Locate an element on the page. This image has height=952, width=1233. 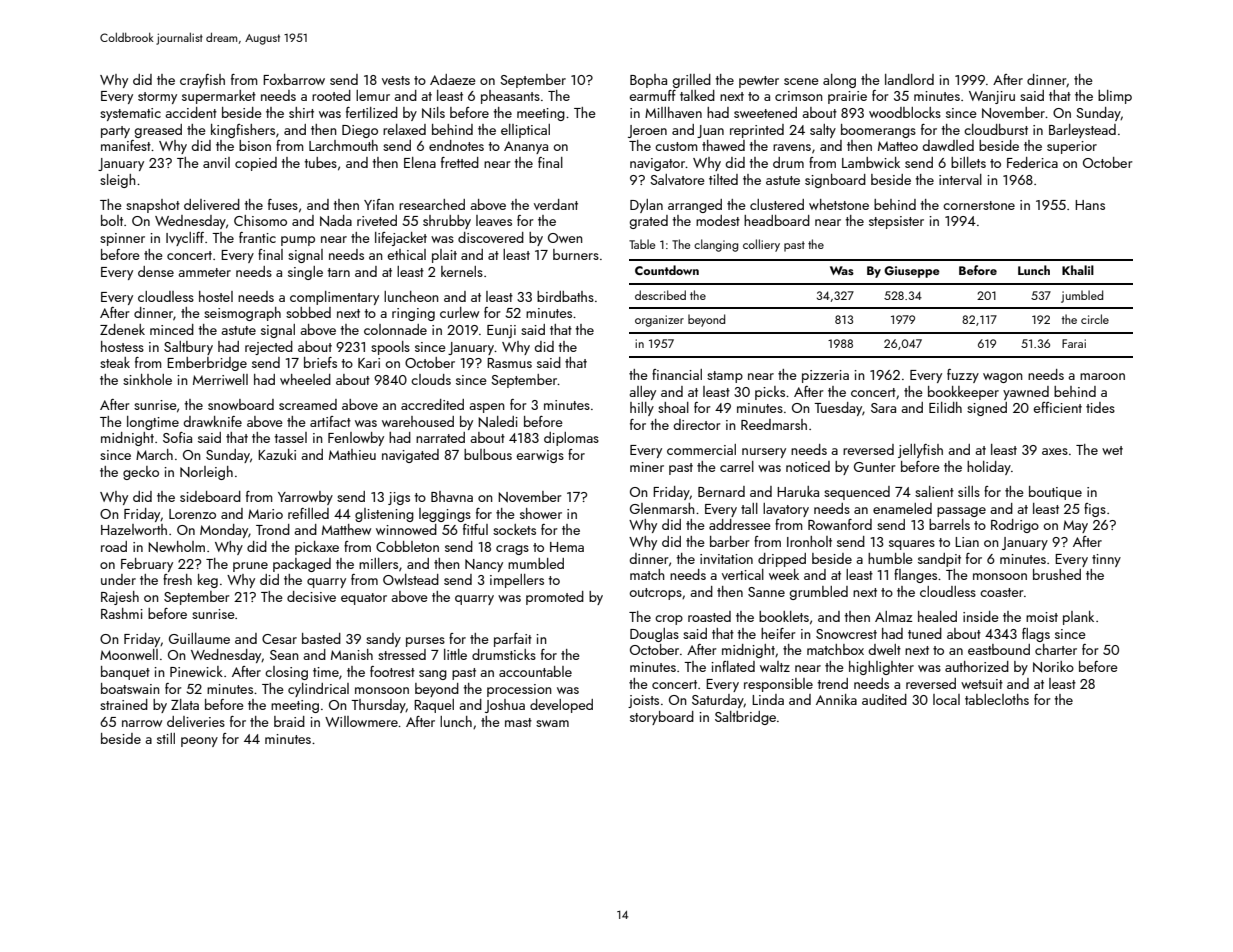
swam is located at coordinates (552, 723).
